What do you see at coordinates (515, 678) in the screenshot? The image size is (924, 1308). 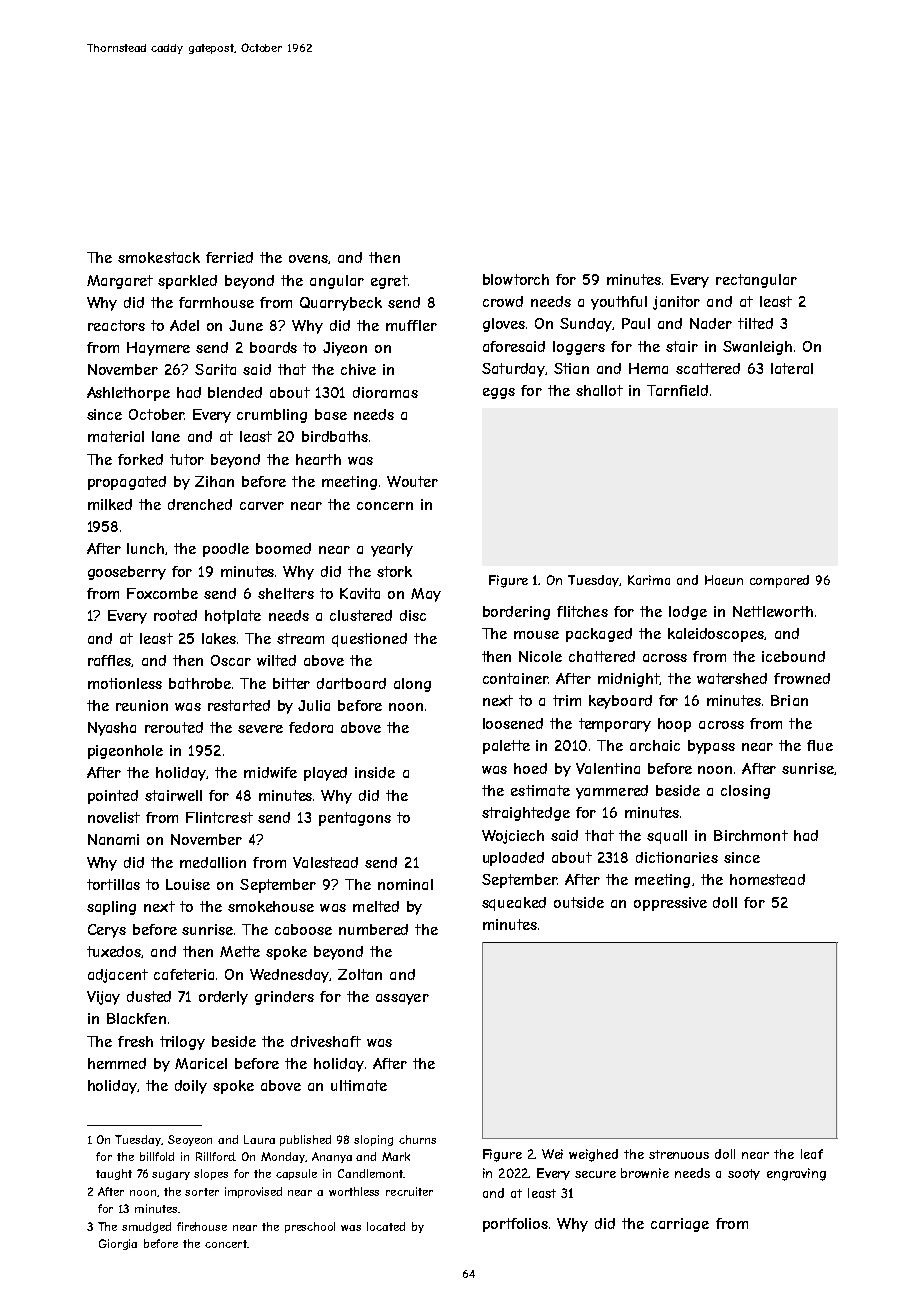 I see `container` at bounding box center [515, 678].
